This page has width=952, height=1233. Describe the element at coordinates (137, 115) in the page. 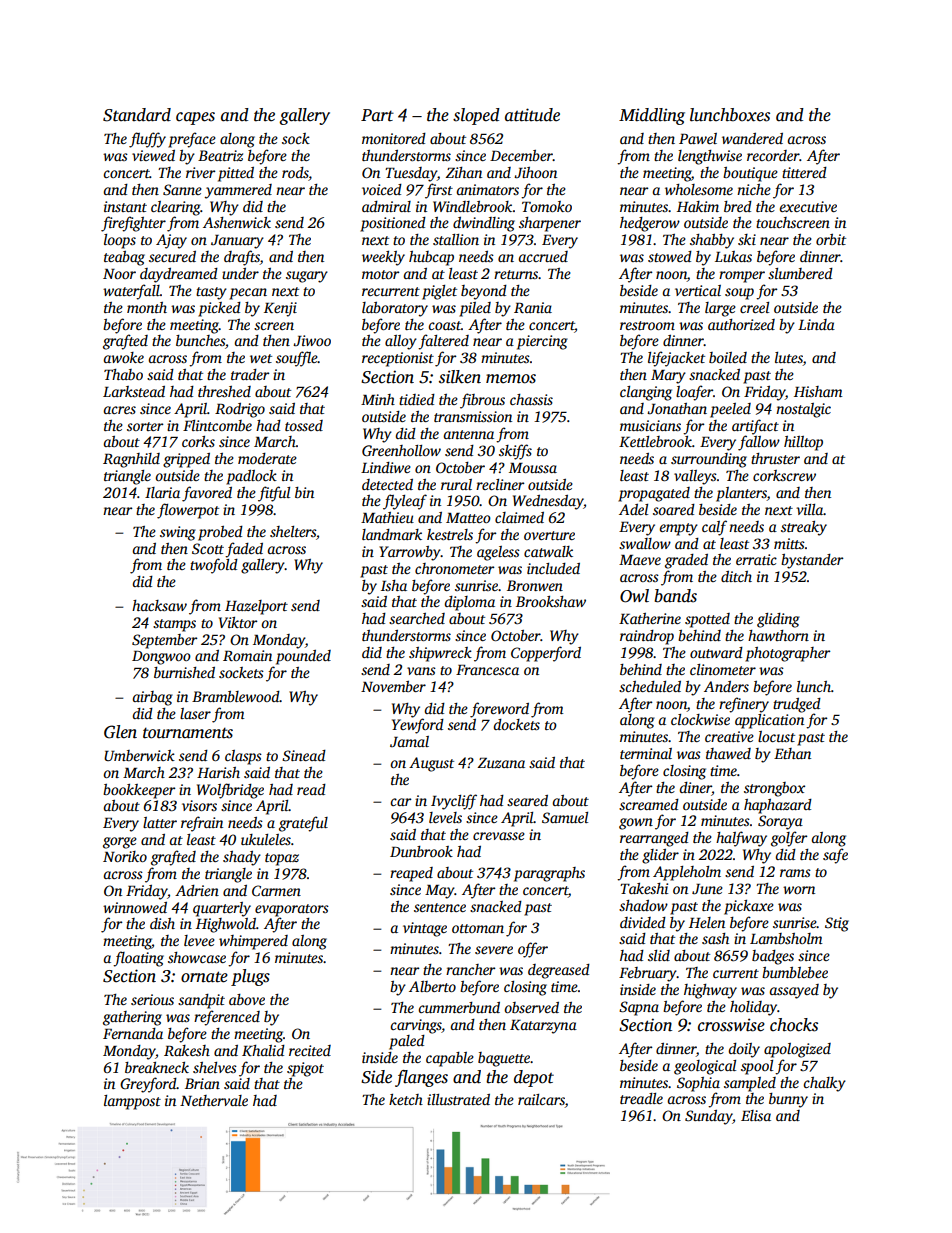

I see `Standard` at that location.
